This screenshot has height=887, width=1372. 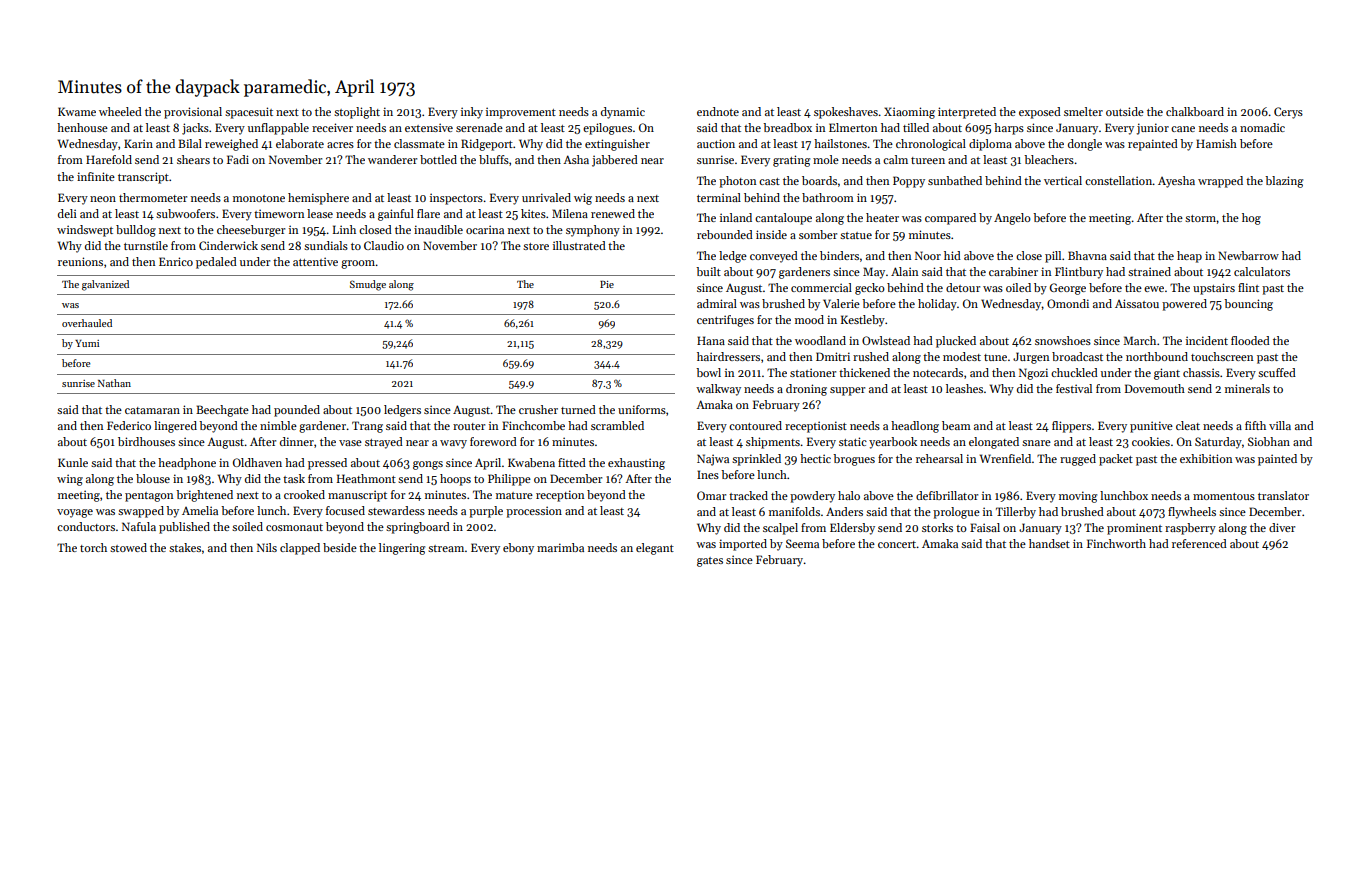 What do you see at coordinates (77, 111) in the screenshot?
I see `Kwame` at bounding box center [77, 111].
